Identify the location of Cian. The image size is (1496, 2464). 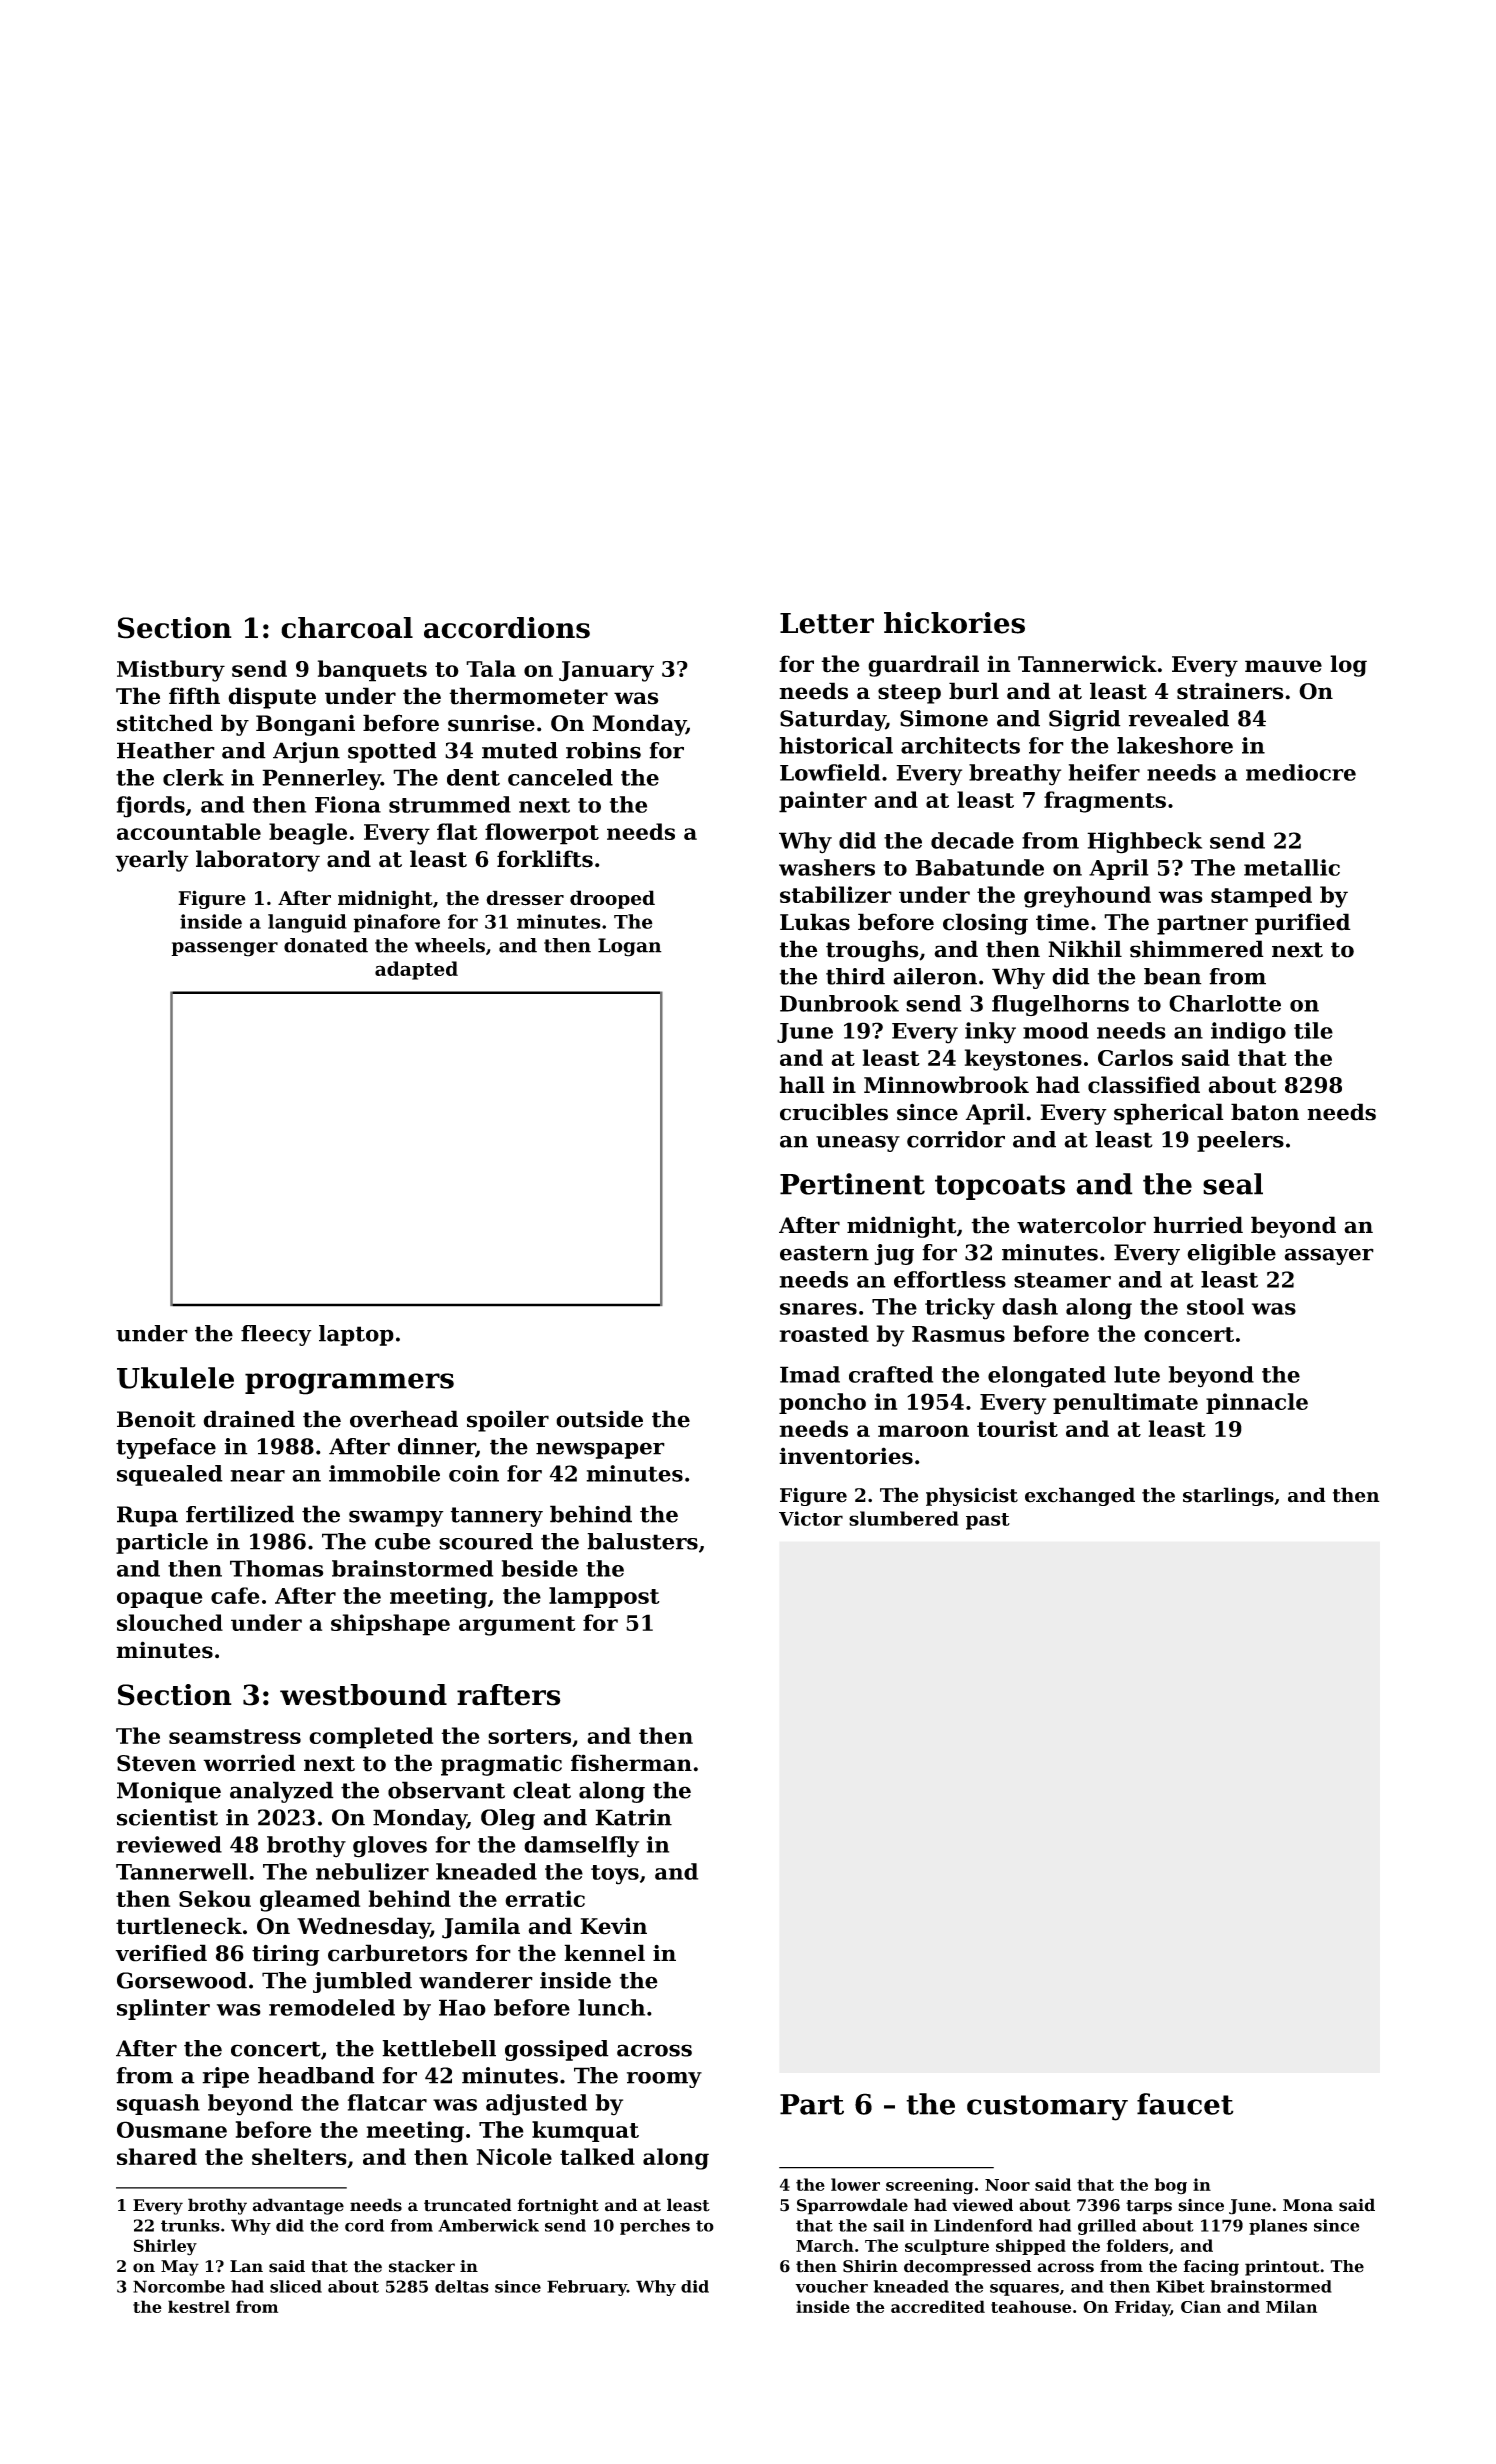
(1201, 2306).
